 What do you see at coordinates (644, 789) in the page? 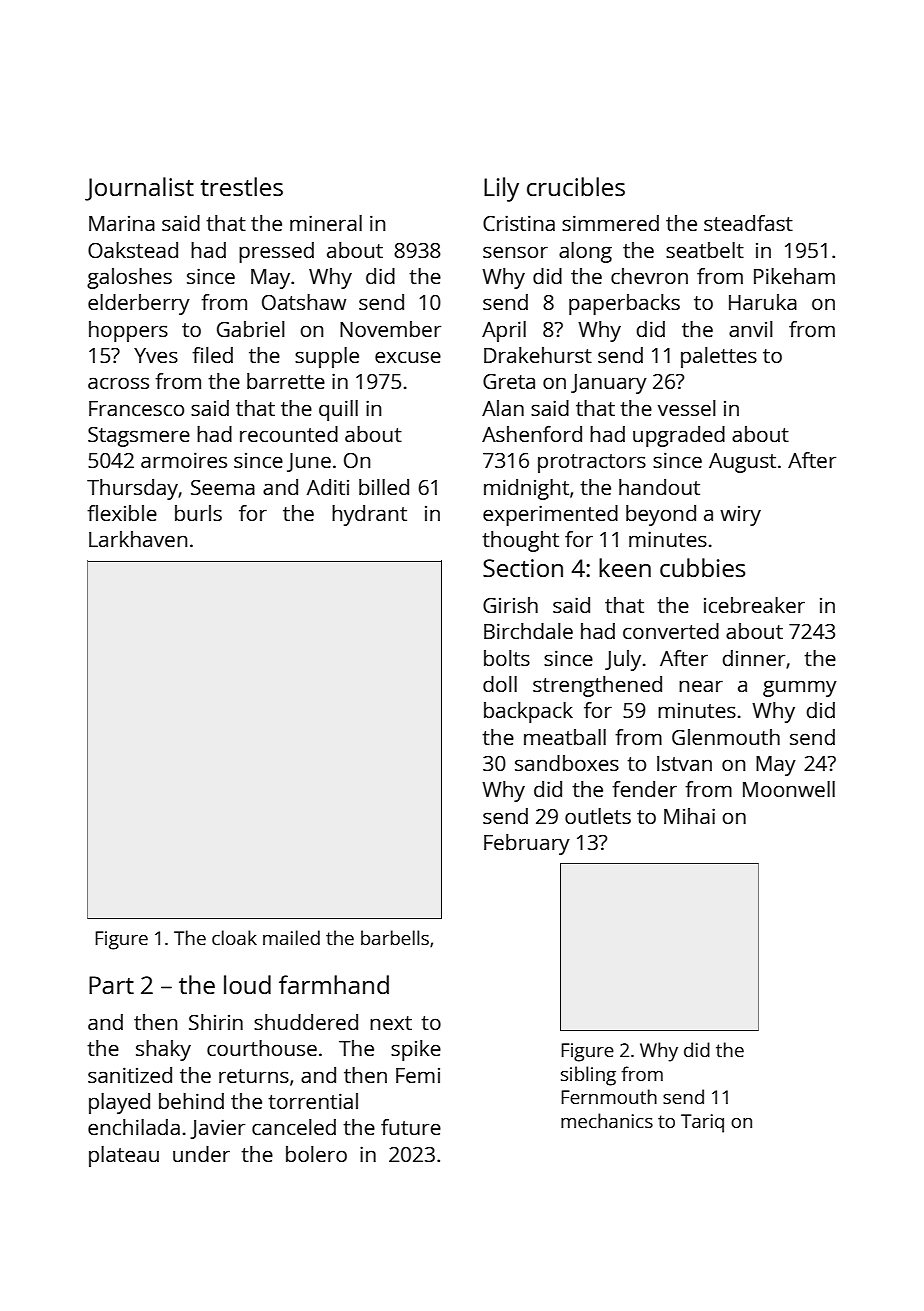
I see `fender` at bounding box center [644, 789].
